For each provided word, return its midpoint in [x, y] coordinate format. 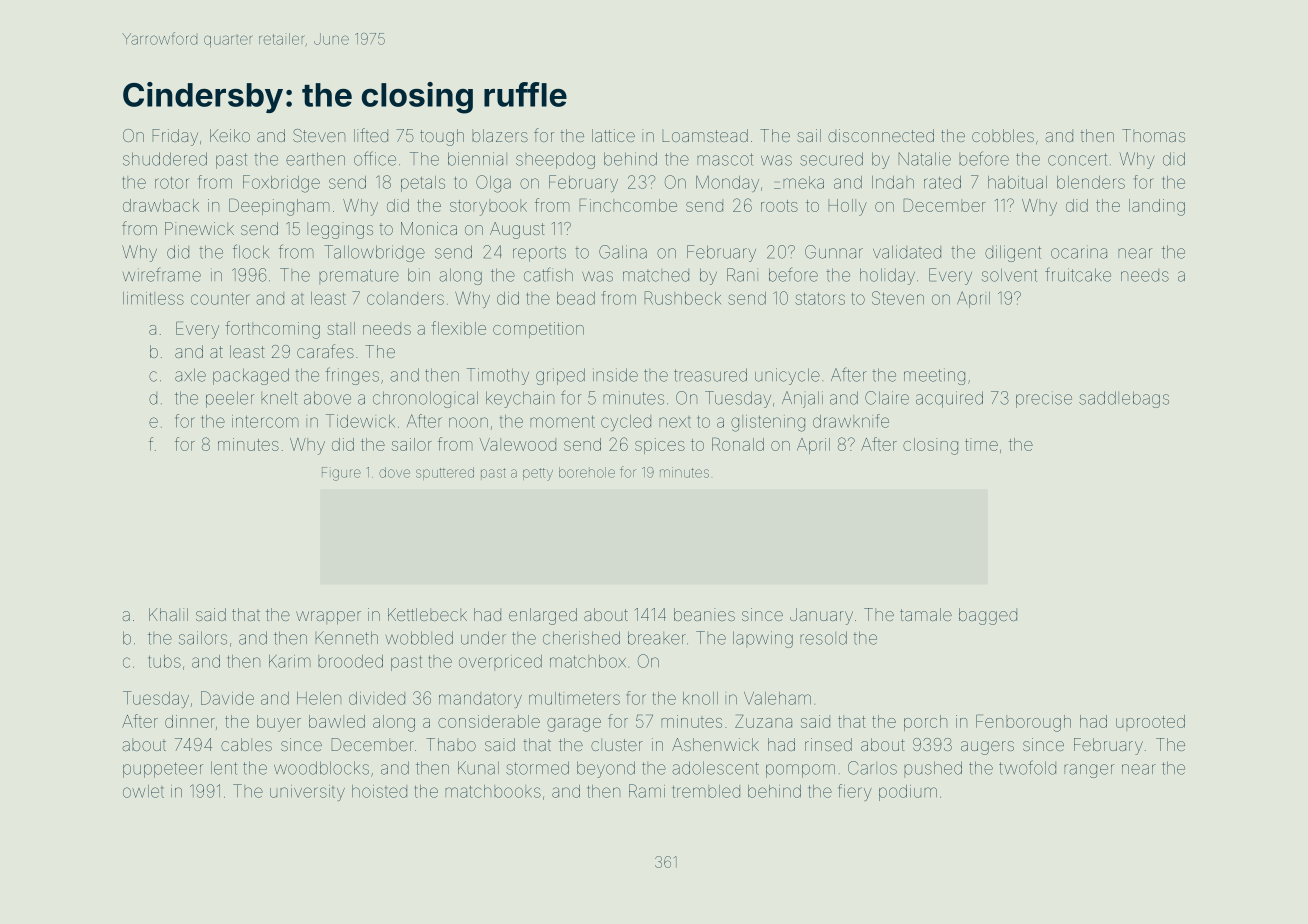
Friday [175, 137]
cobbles [1003, 135]
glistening [768, 423]
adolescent [715, 768]
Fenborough [1023, 723]
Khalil [168, 614]
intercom [265, 421]
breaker [657, 638]
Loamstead [705, 135]
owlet [143, 791]
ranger [1089, 771]
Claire [887, 398]
